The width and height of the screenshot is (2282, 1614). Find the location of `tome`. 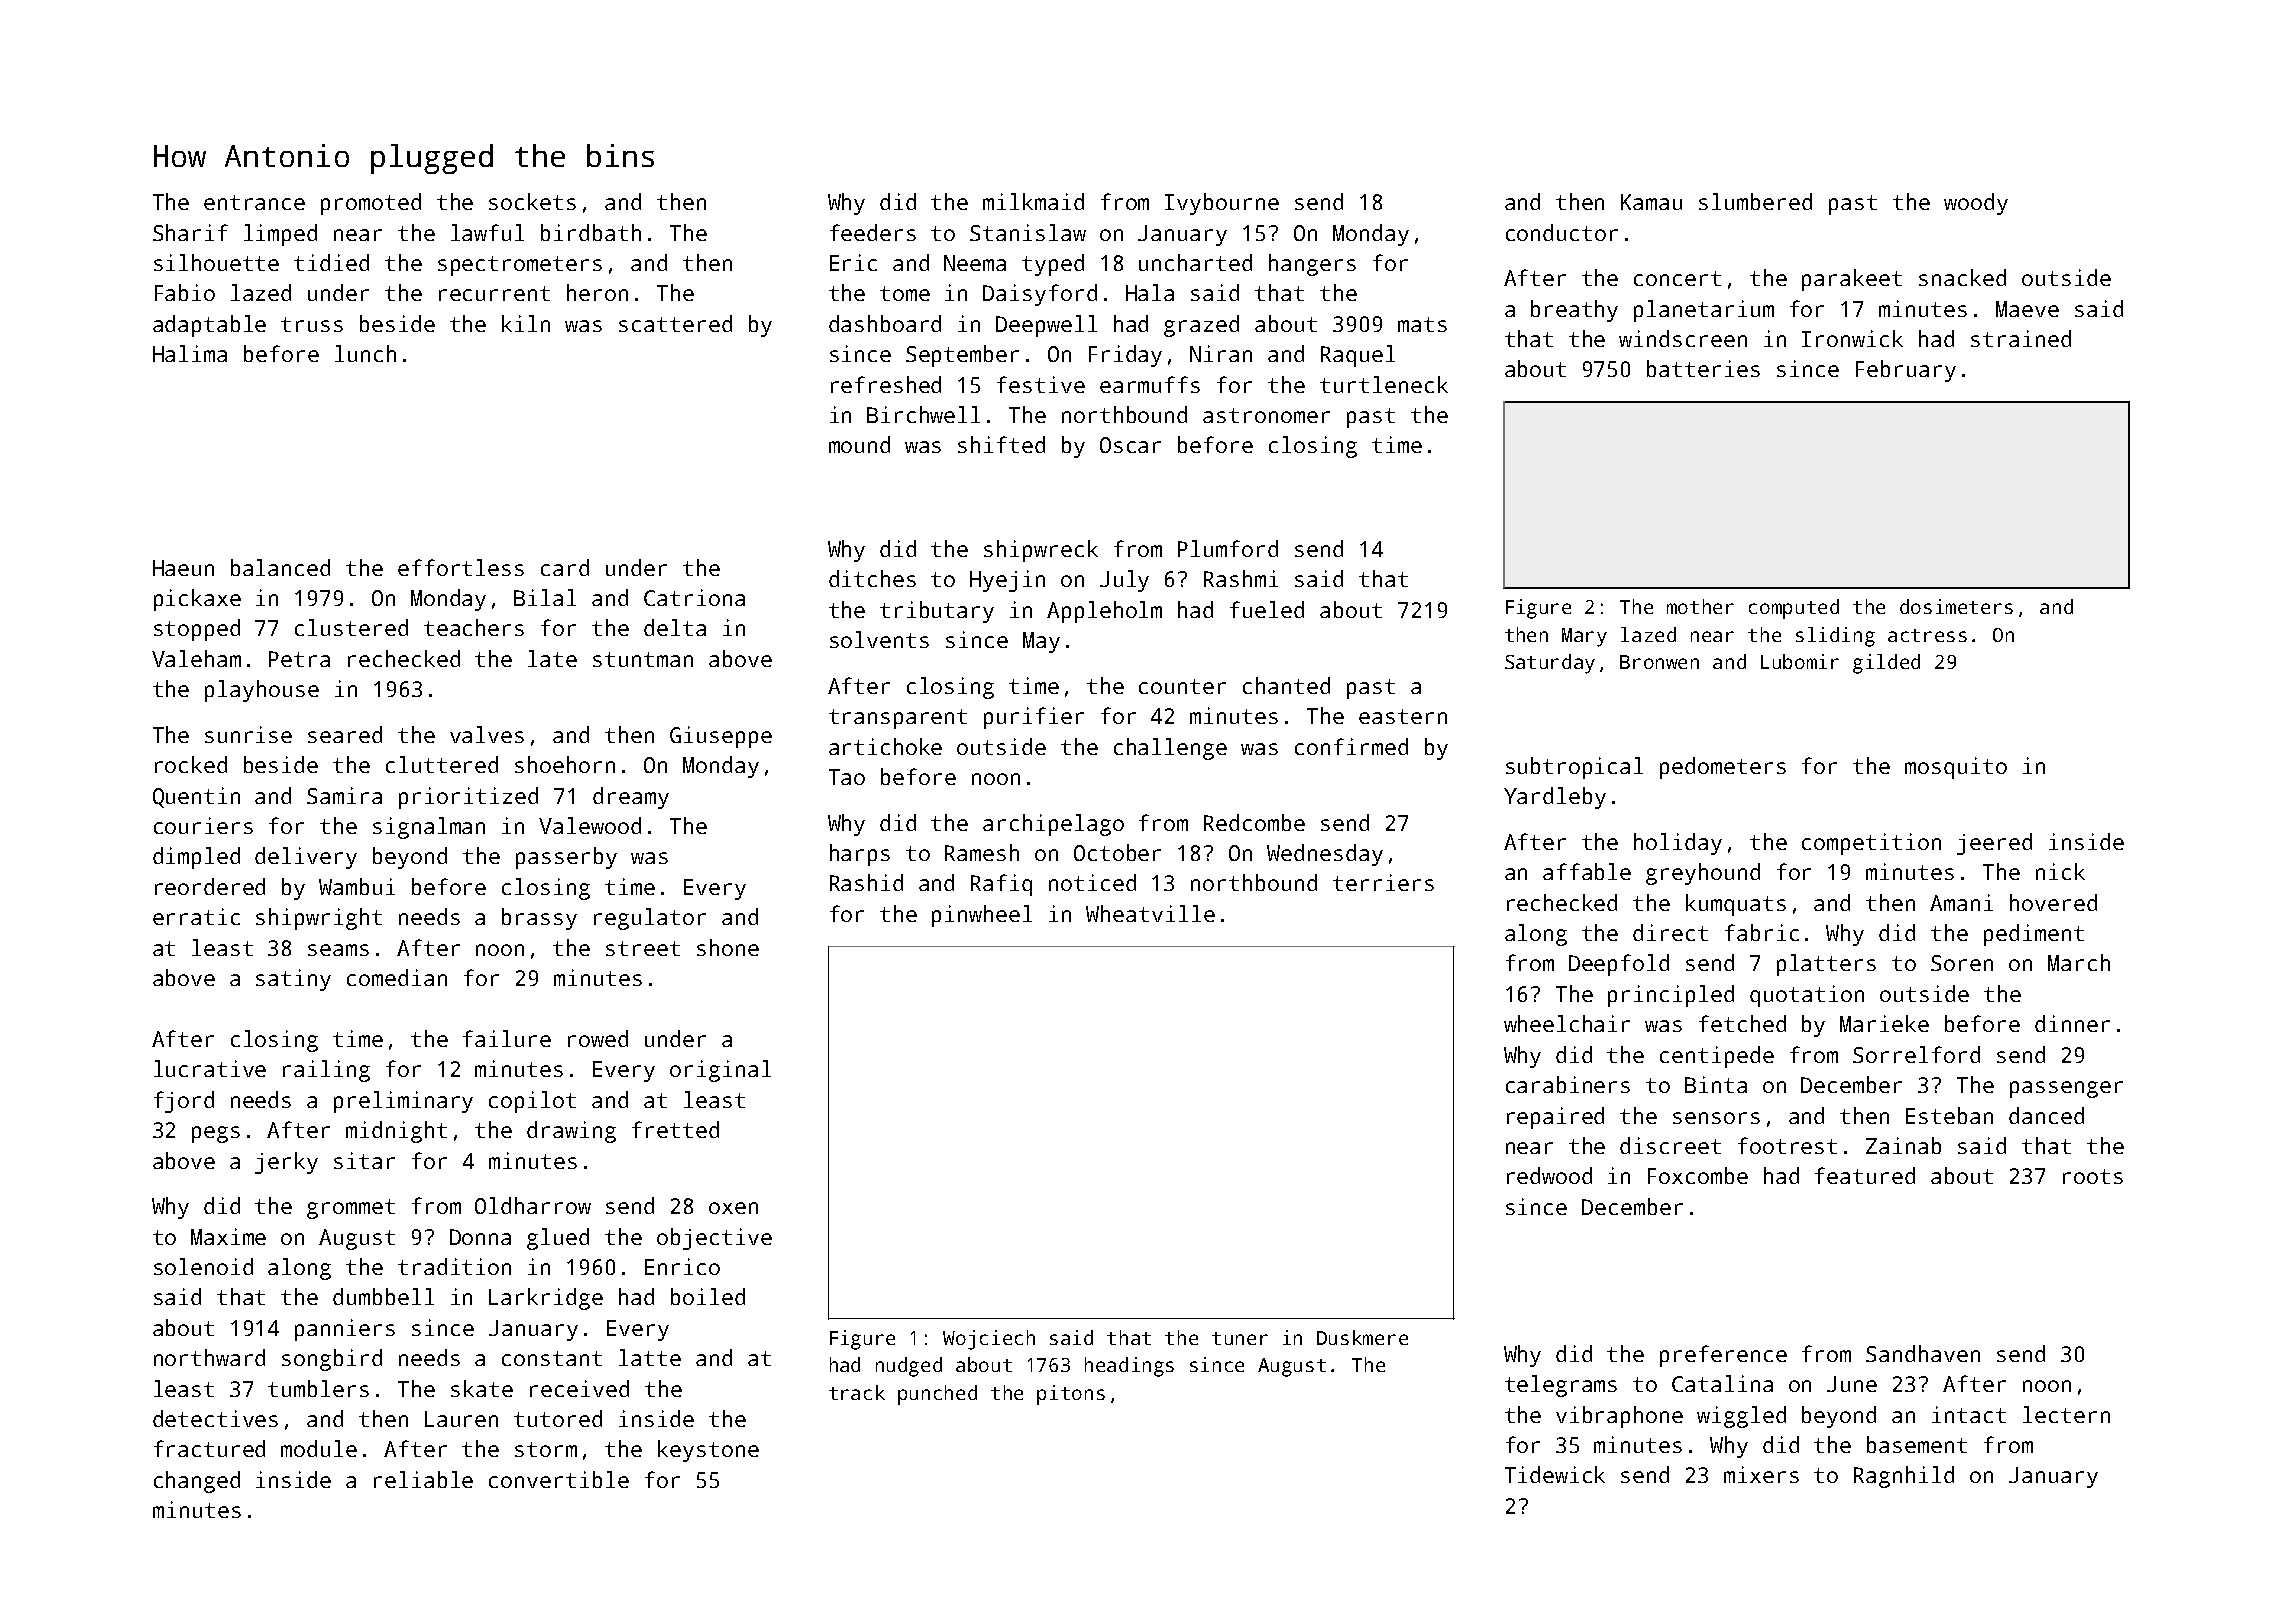

tome is located at coordinates (905, 293).
